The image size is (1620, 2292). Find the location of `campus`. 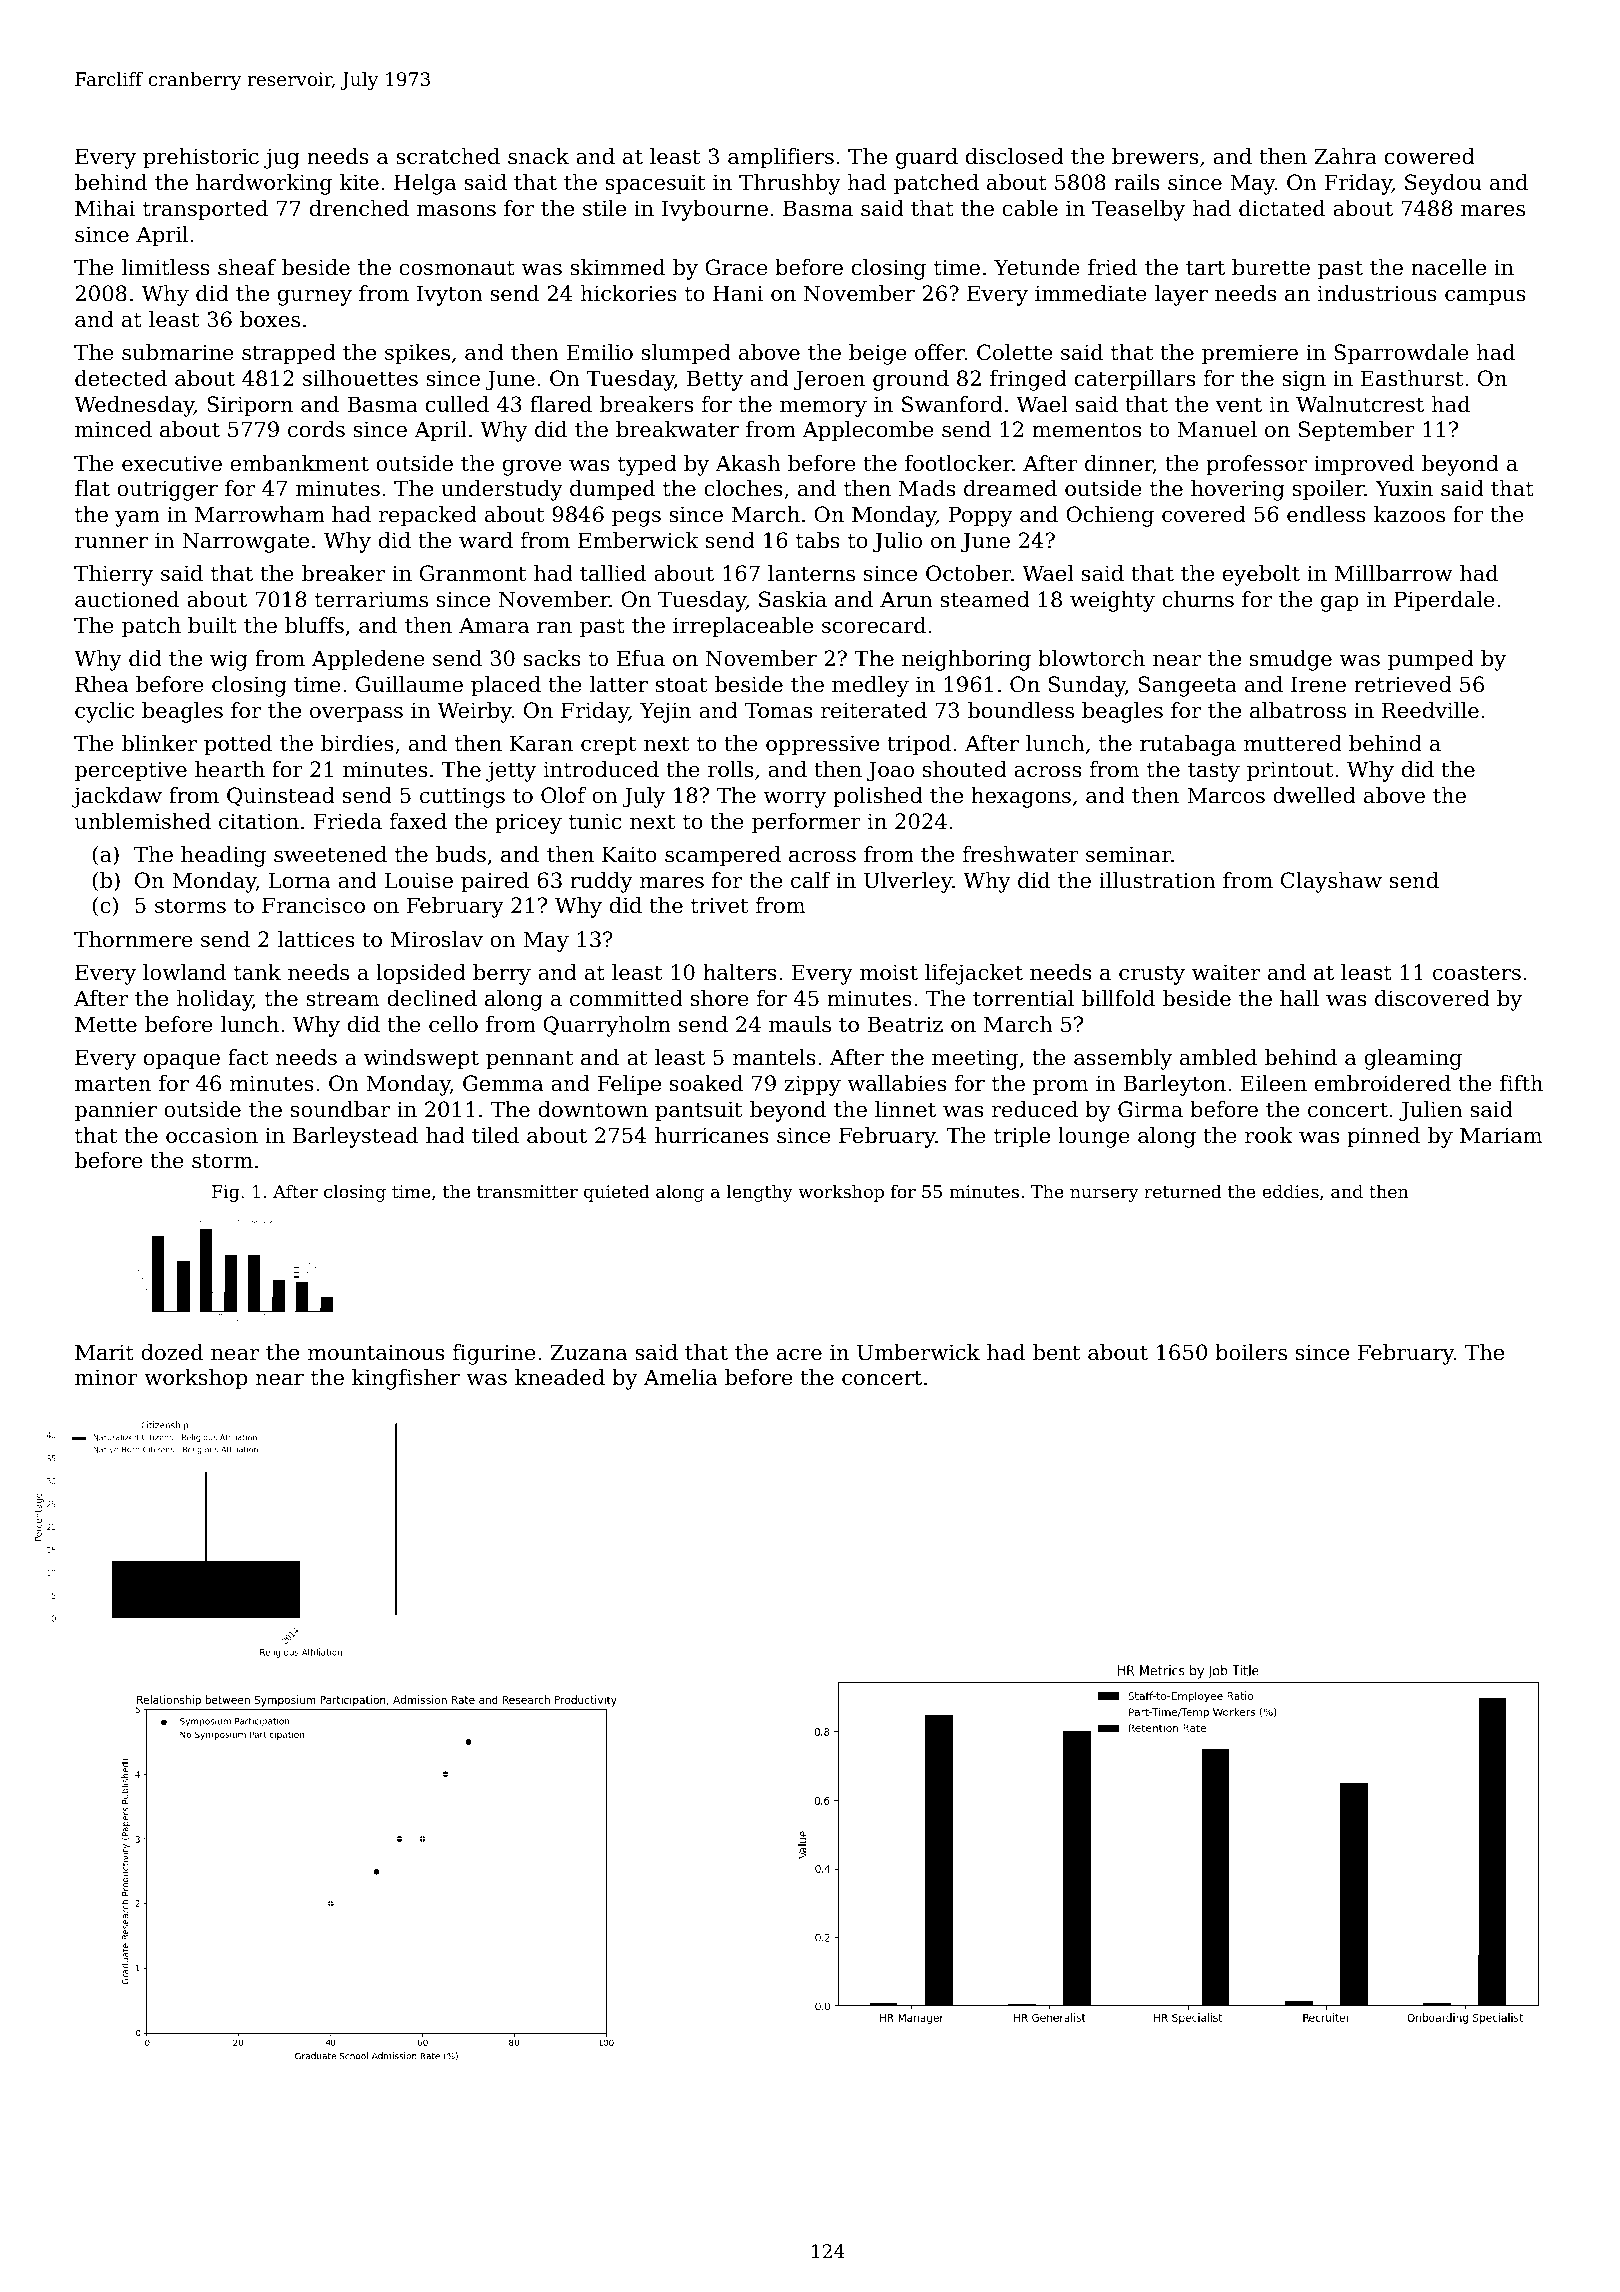

campus is located at coordinates (1485, 298).
